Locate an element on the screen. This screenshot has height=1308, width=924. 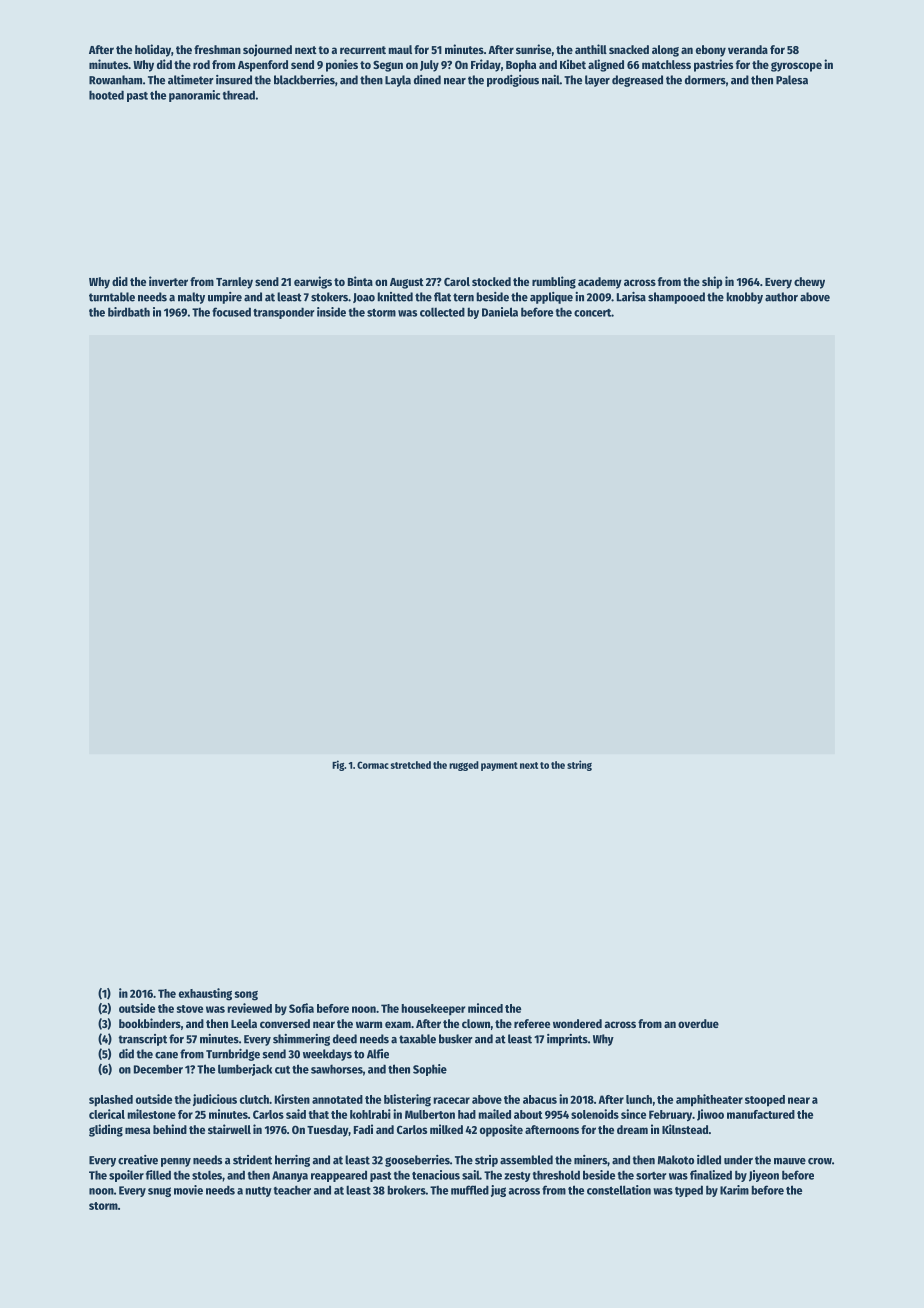
Karim is located at coordinates (734, 1190).
